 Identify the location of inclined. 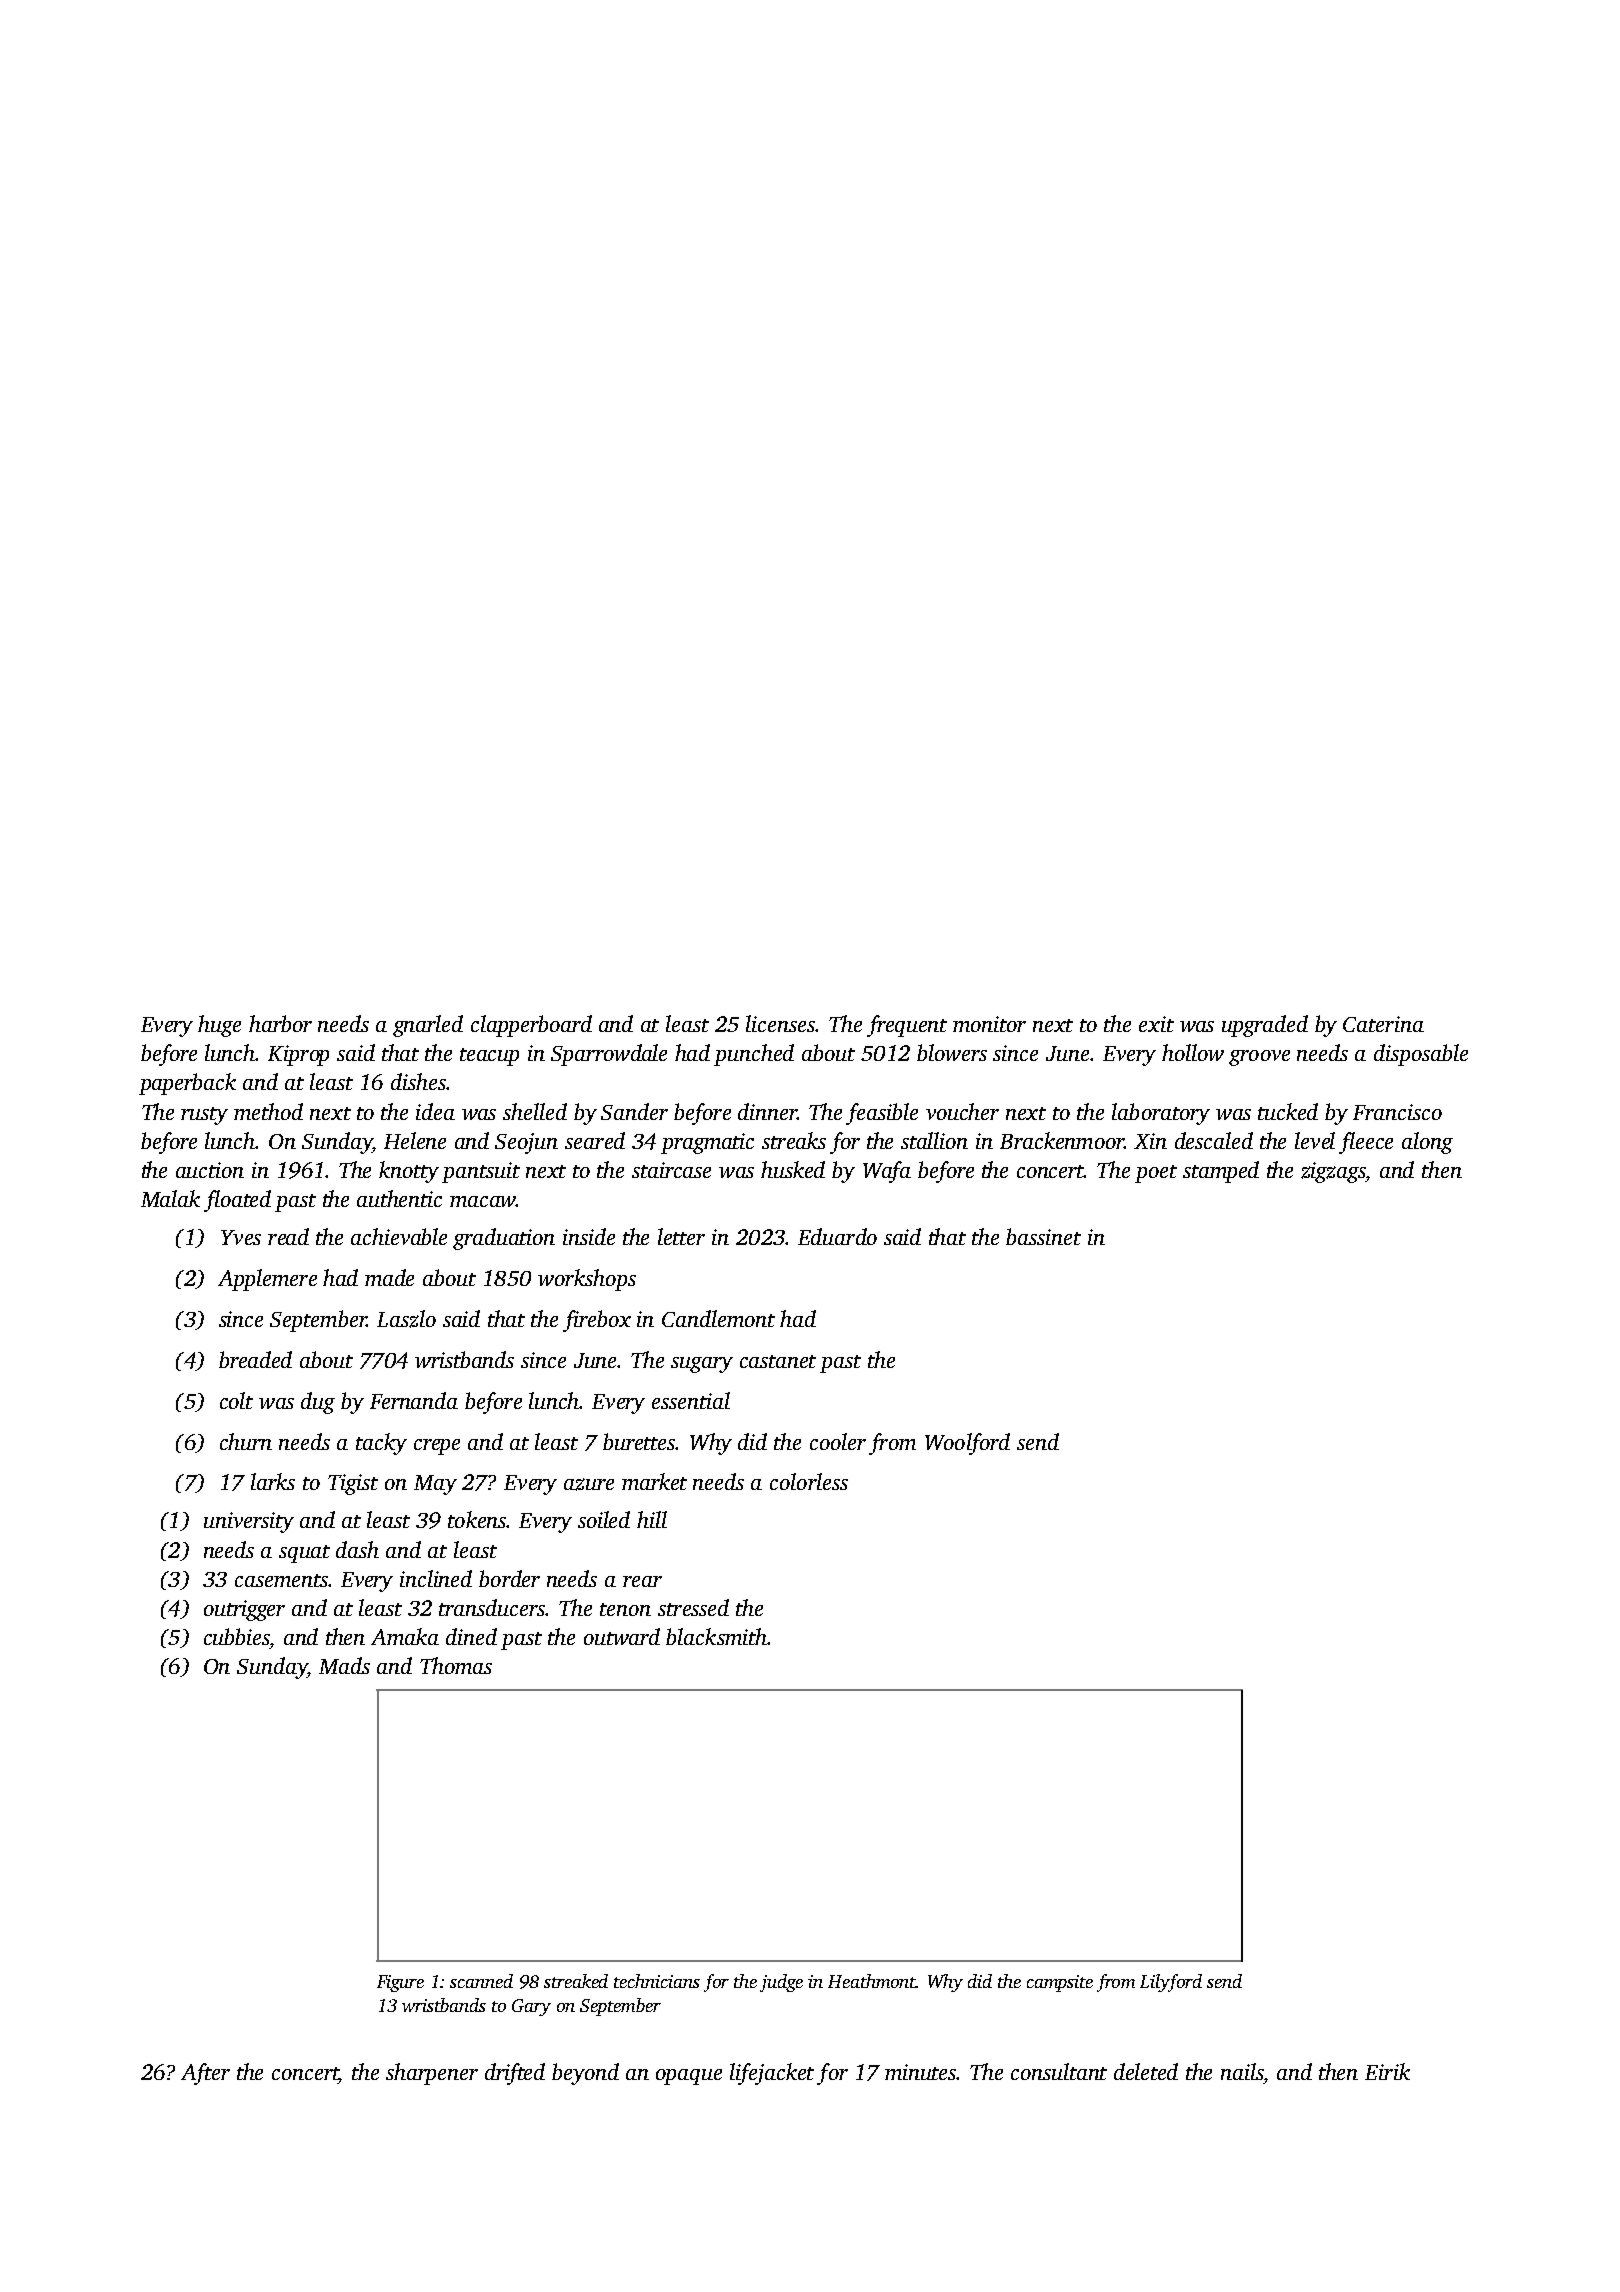
(436, 1578).
